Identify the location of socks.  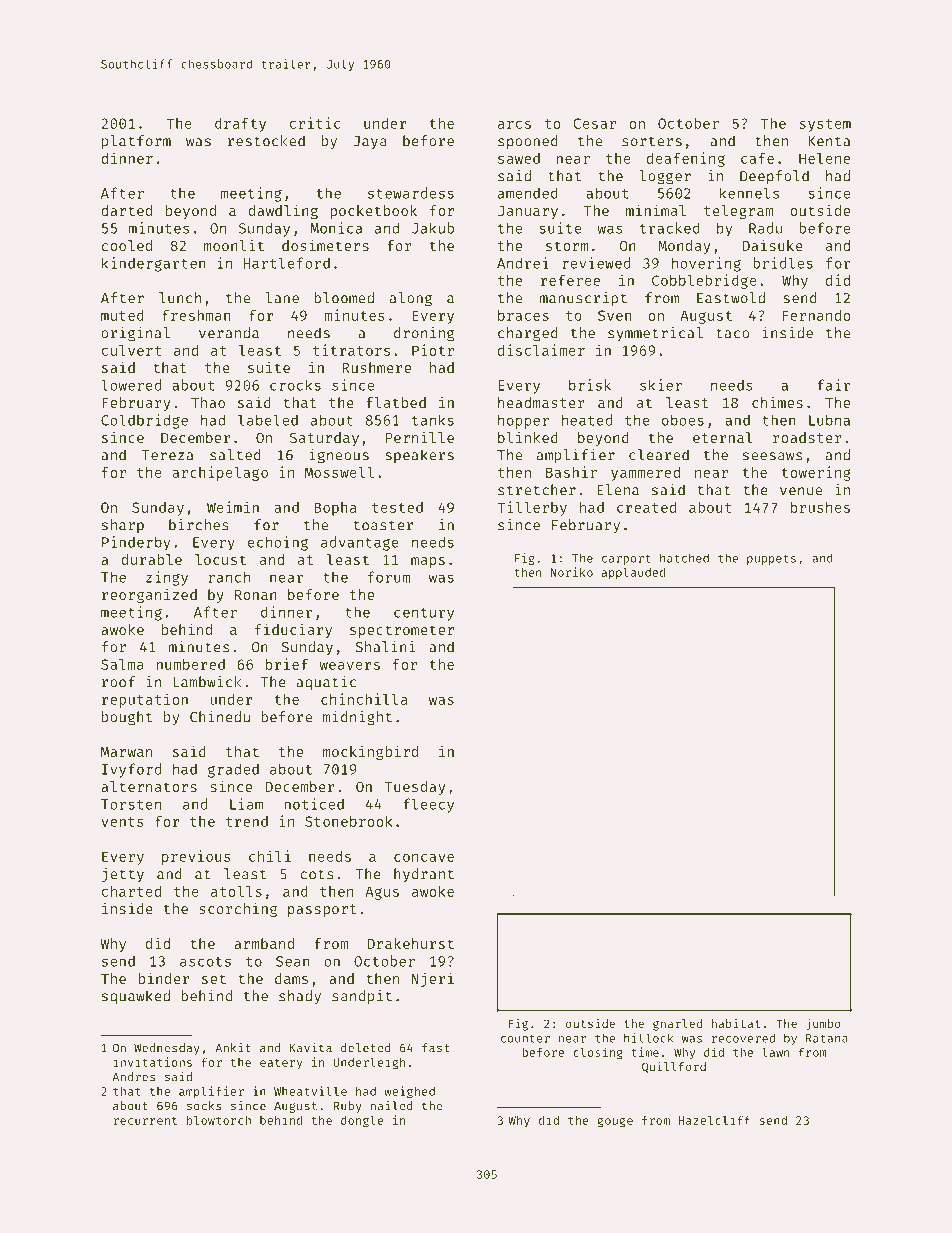
(204, 1106).
